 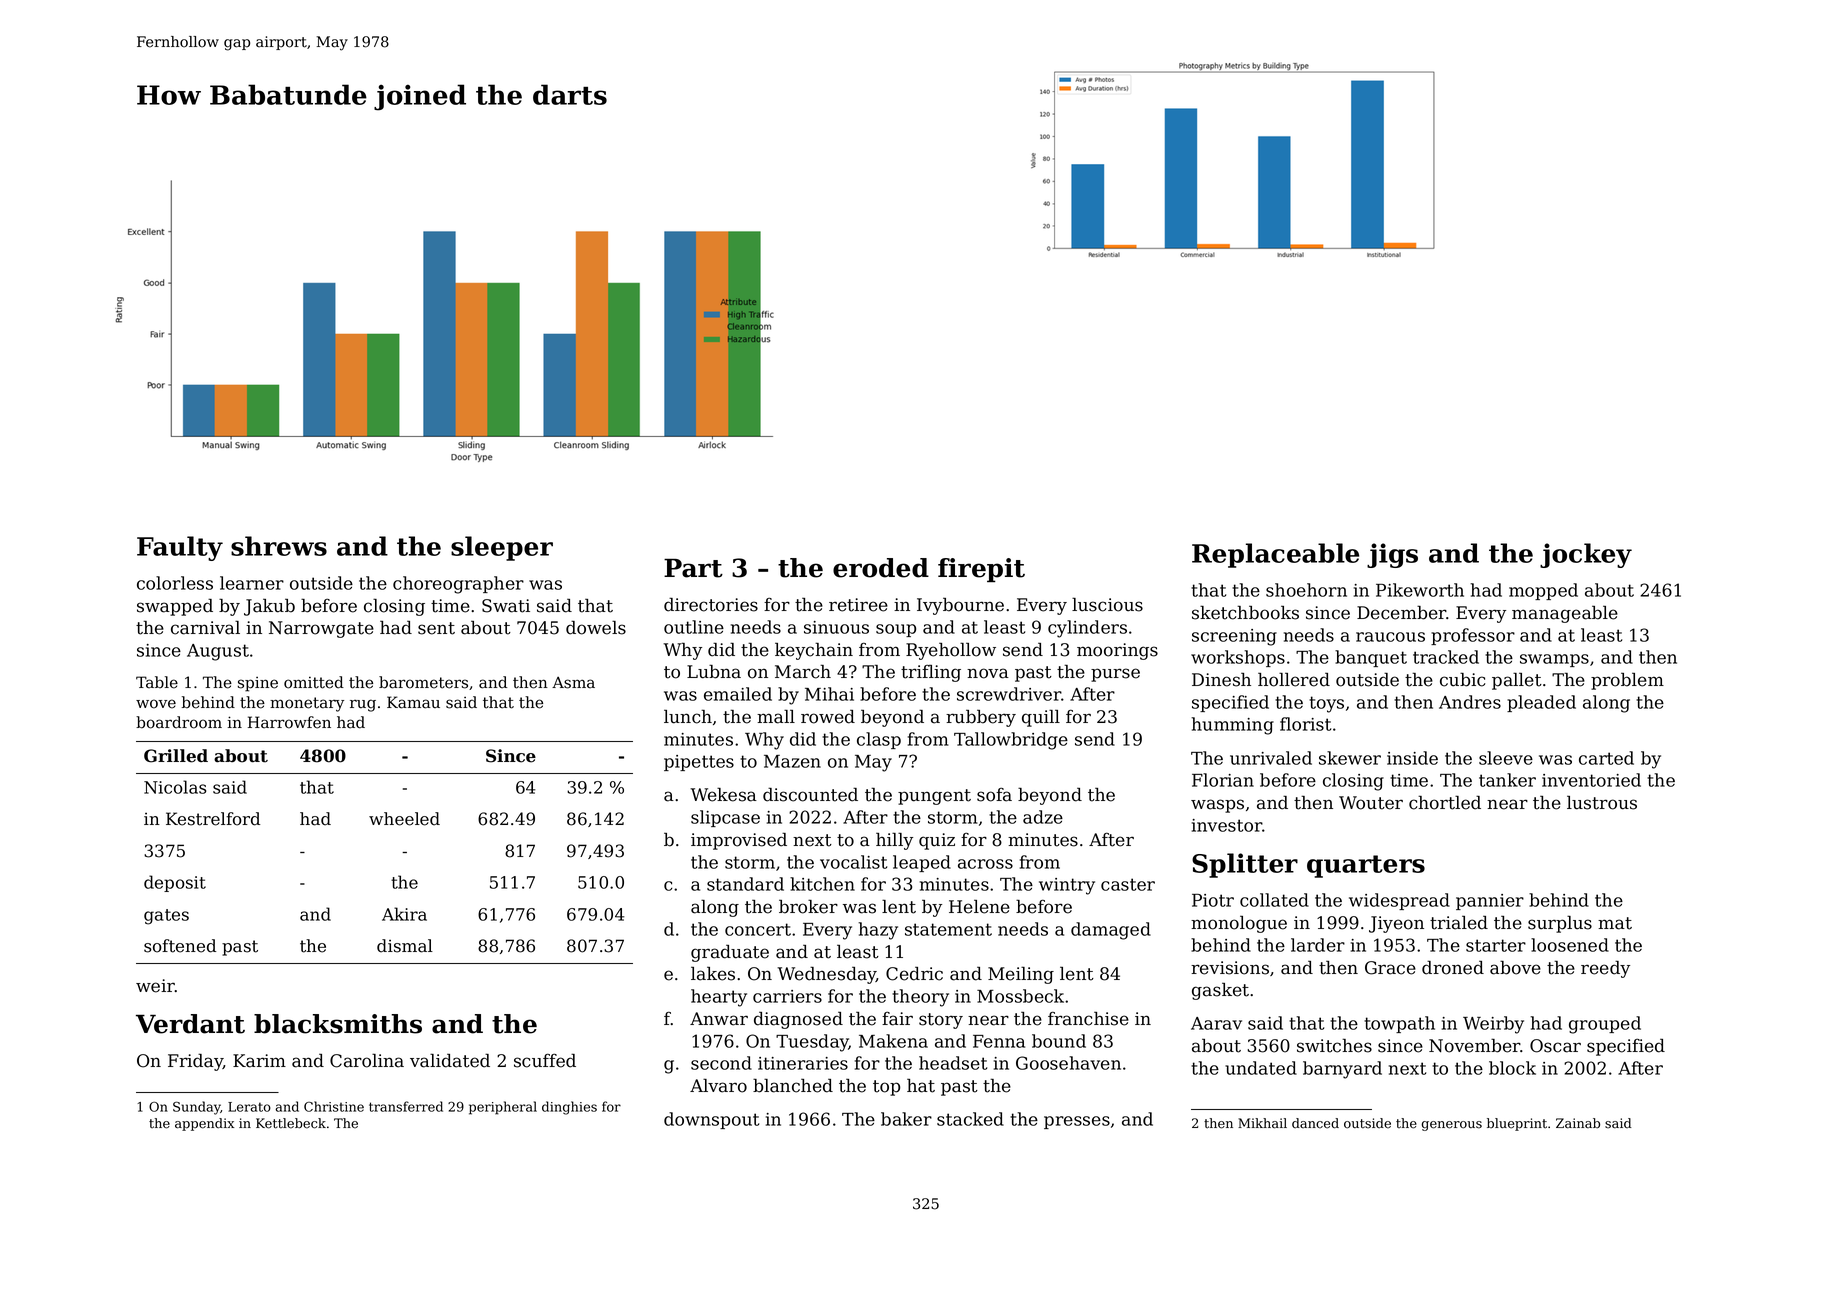 I want to click on screwdriver, so click(x=1009, y=694).
